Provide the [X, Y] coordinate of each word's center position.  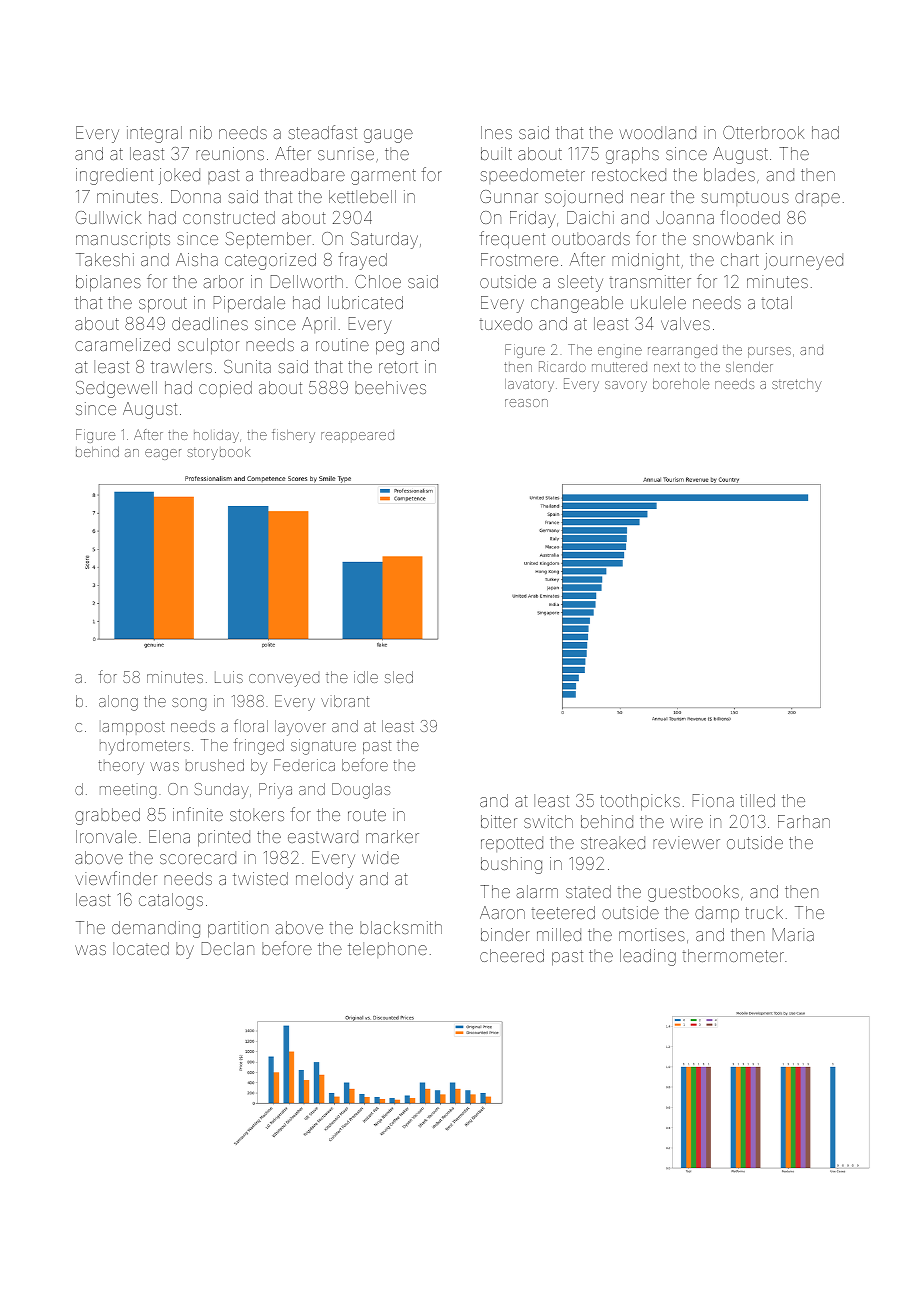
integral [154, 134]
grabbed [107, 816]
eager [163, 454]
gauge [388, 136]
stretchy [797, 385]
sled [399, 677]
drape [817, 198]
